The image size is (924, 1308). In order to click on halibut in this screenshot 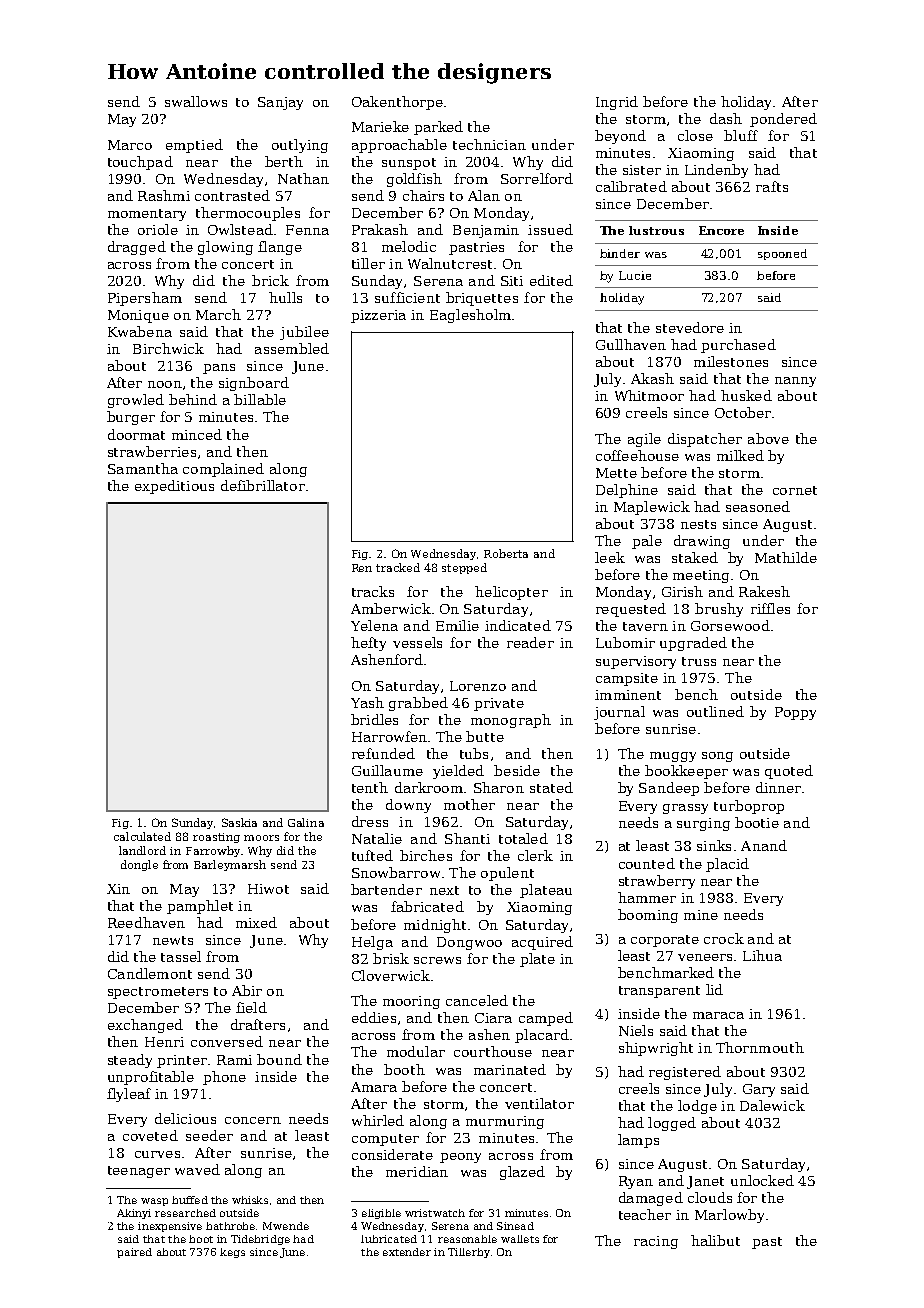, I will do `click(715, 1240)`.
